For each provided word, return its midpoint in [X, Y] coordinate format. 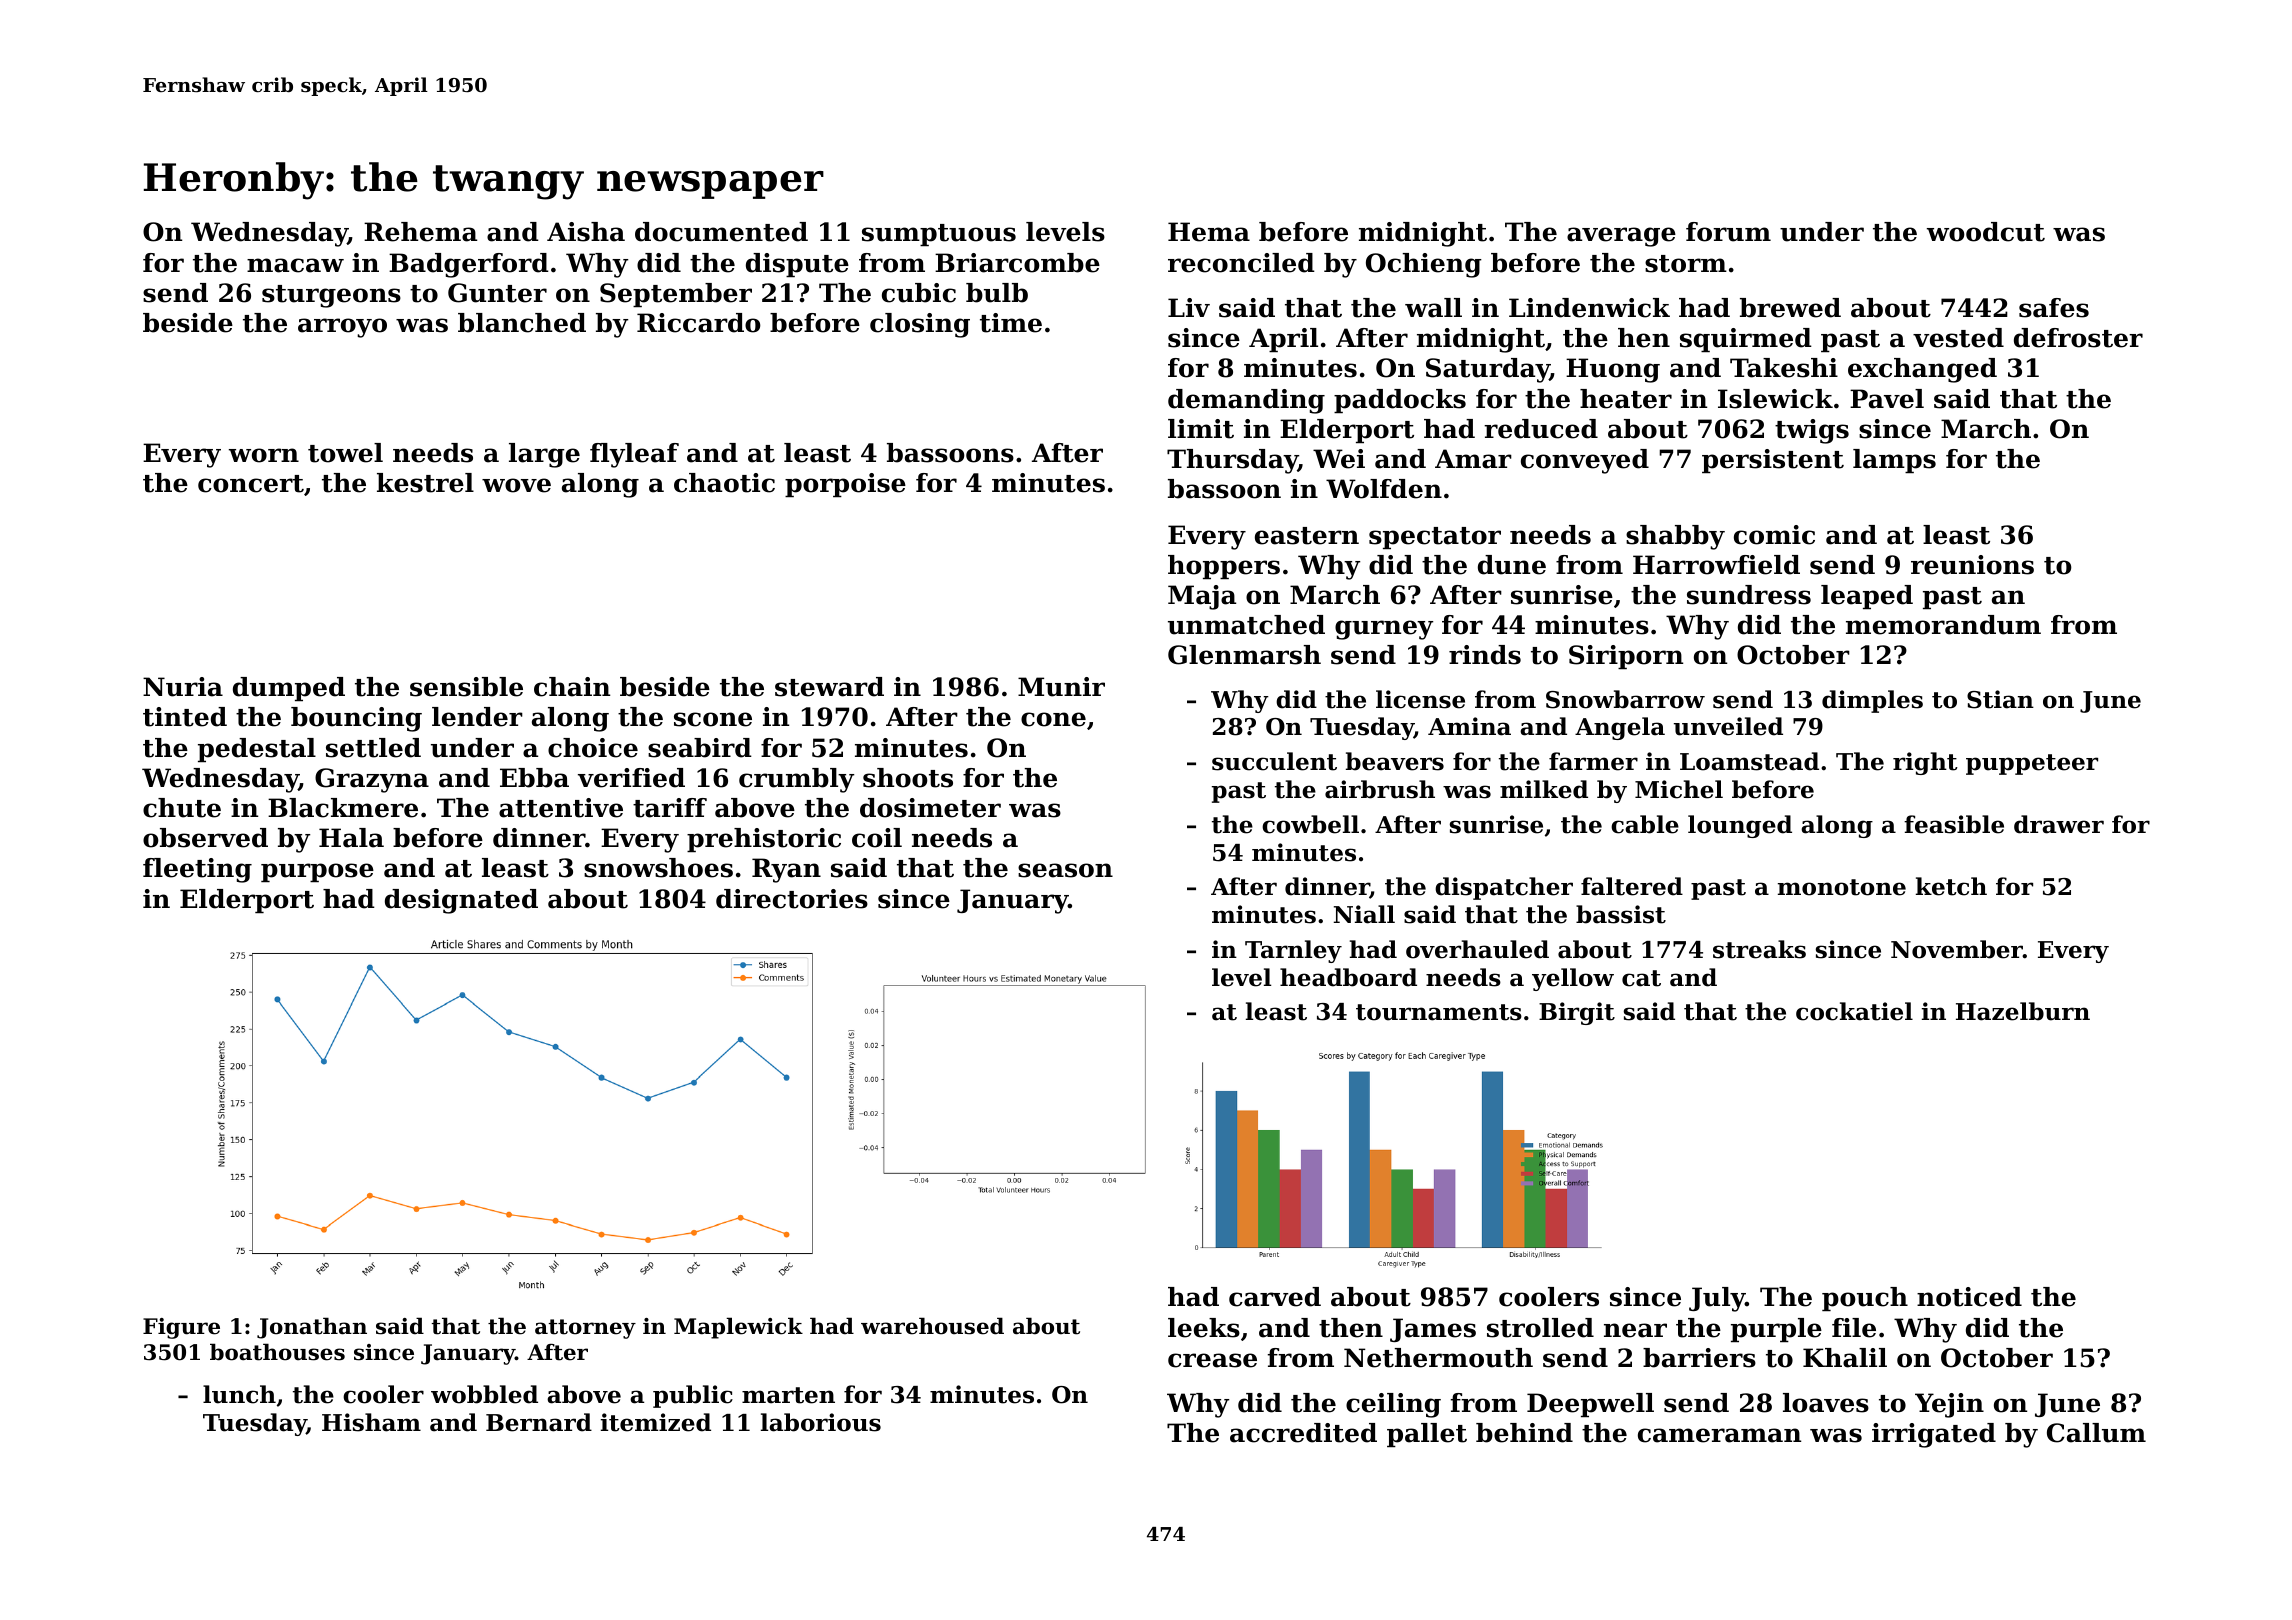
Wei [1339, 459]
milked [1544, 789]
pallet [1427, 1435]
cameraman [1719, 1435]
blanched [522, 323]
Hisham [371, 1422]
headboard [1348, 977]
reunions [1972, 565]
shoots [908, 778]
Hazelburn [2023, 1011]
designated [461, 901]
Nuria [183, 687]
